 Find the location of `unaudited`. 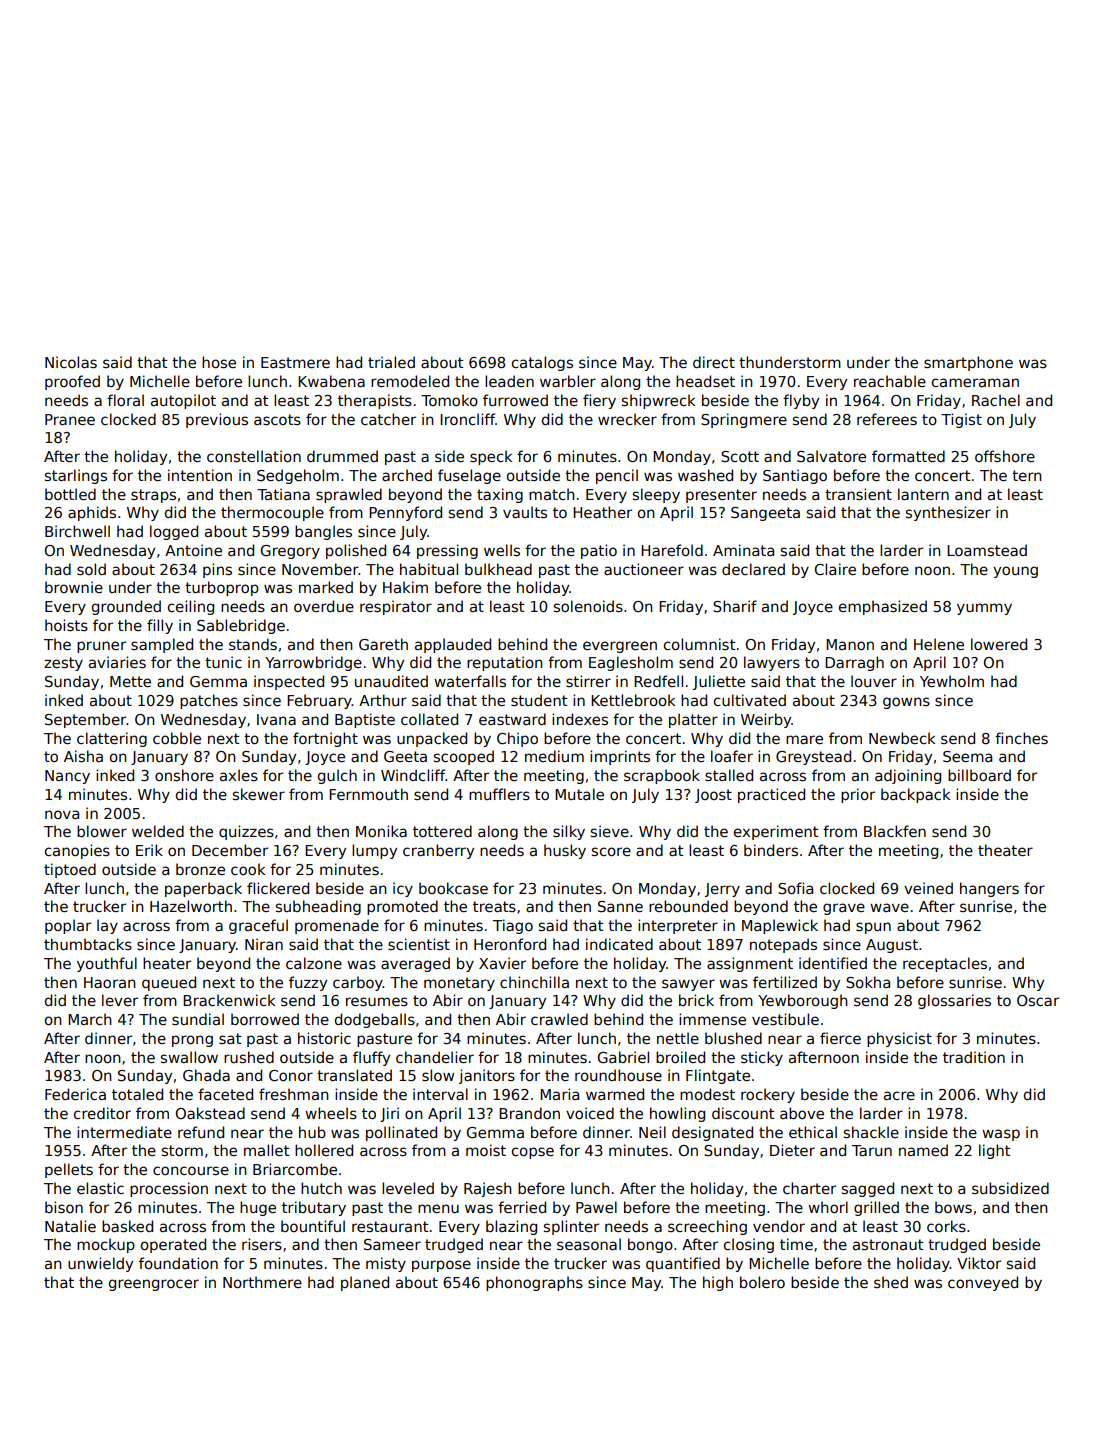

unaudited is located at coordinates (391, 681).
